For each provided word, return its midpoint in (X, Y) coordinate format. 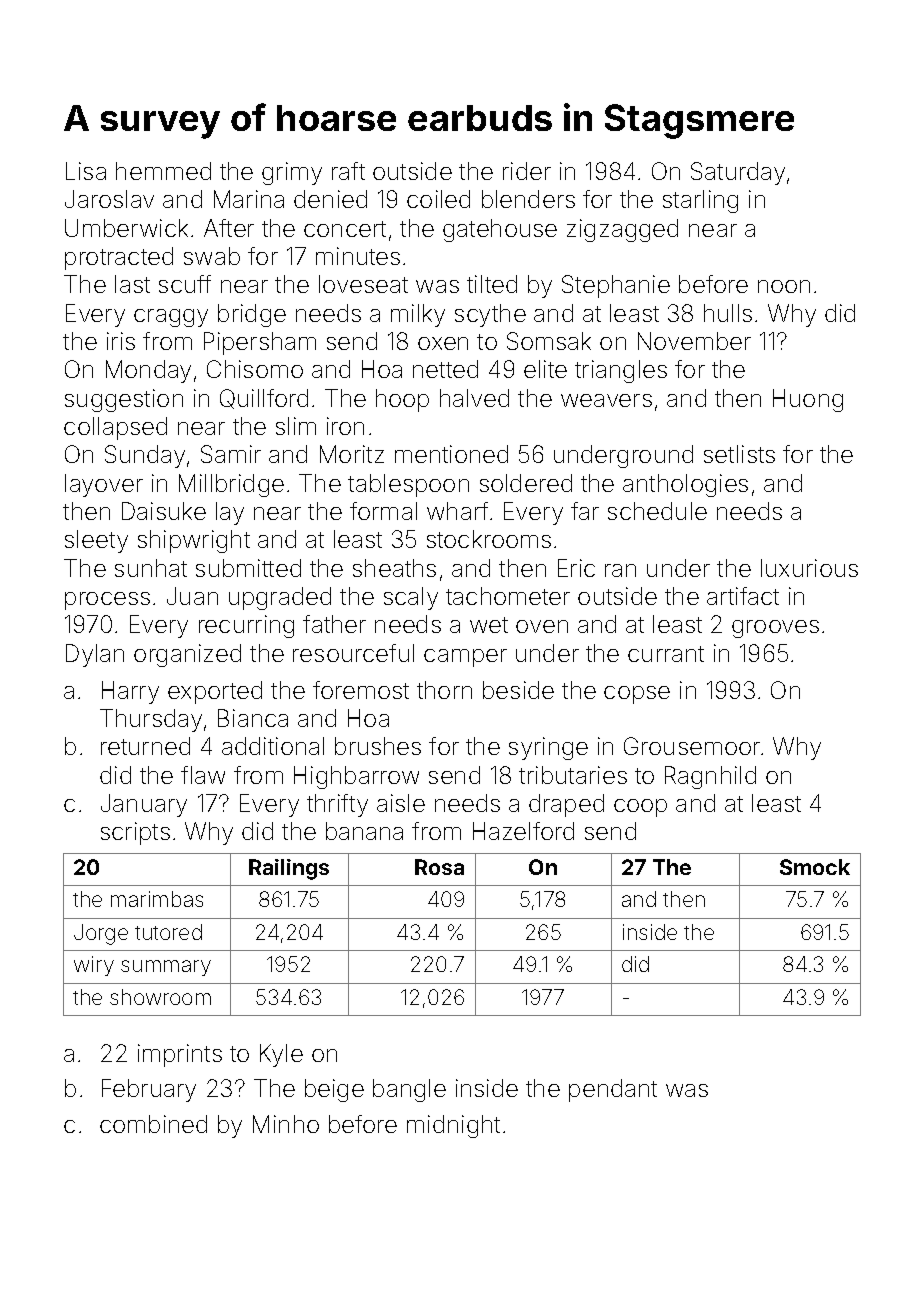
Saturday (738, 173)
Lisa (86, 171)
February (149, 1090)
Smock (815, 867)
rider (527, 171)
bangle (409, 1090)
